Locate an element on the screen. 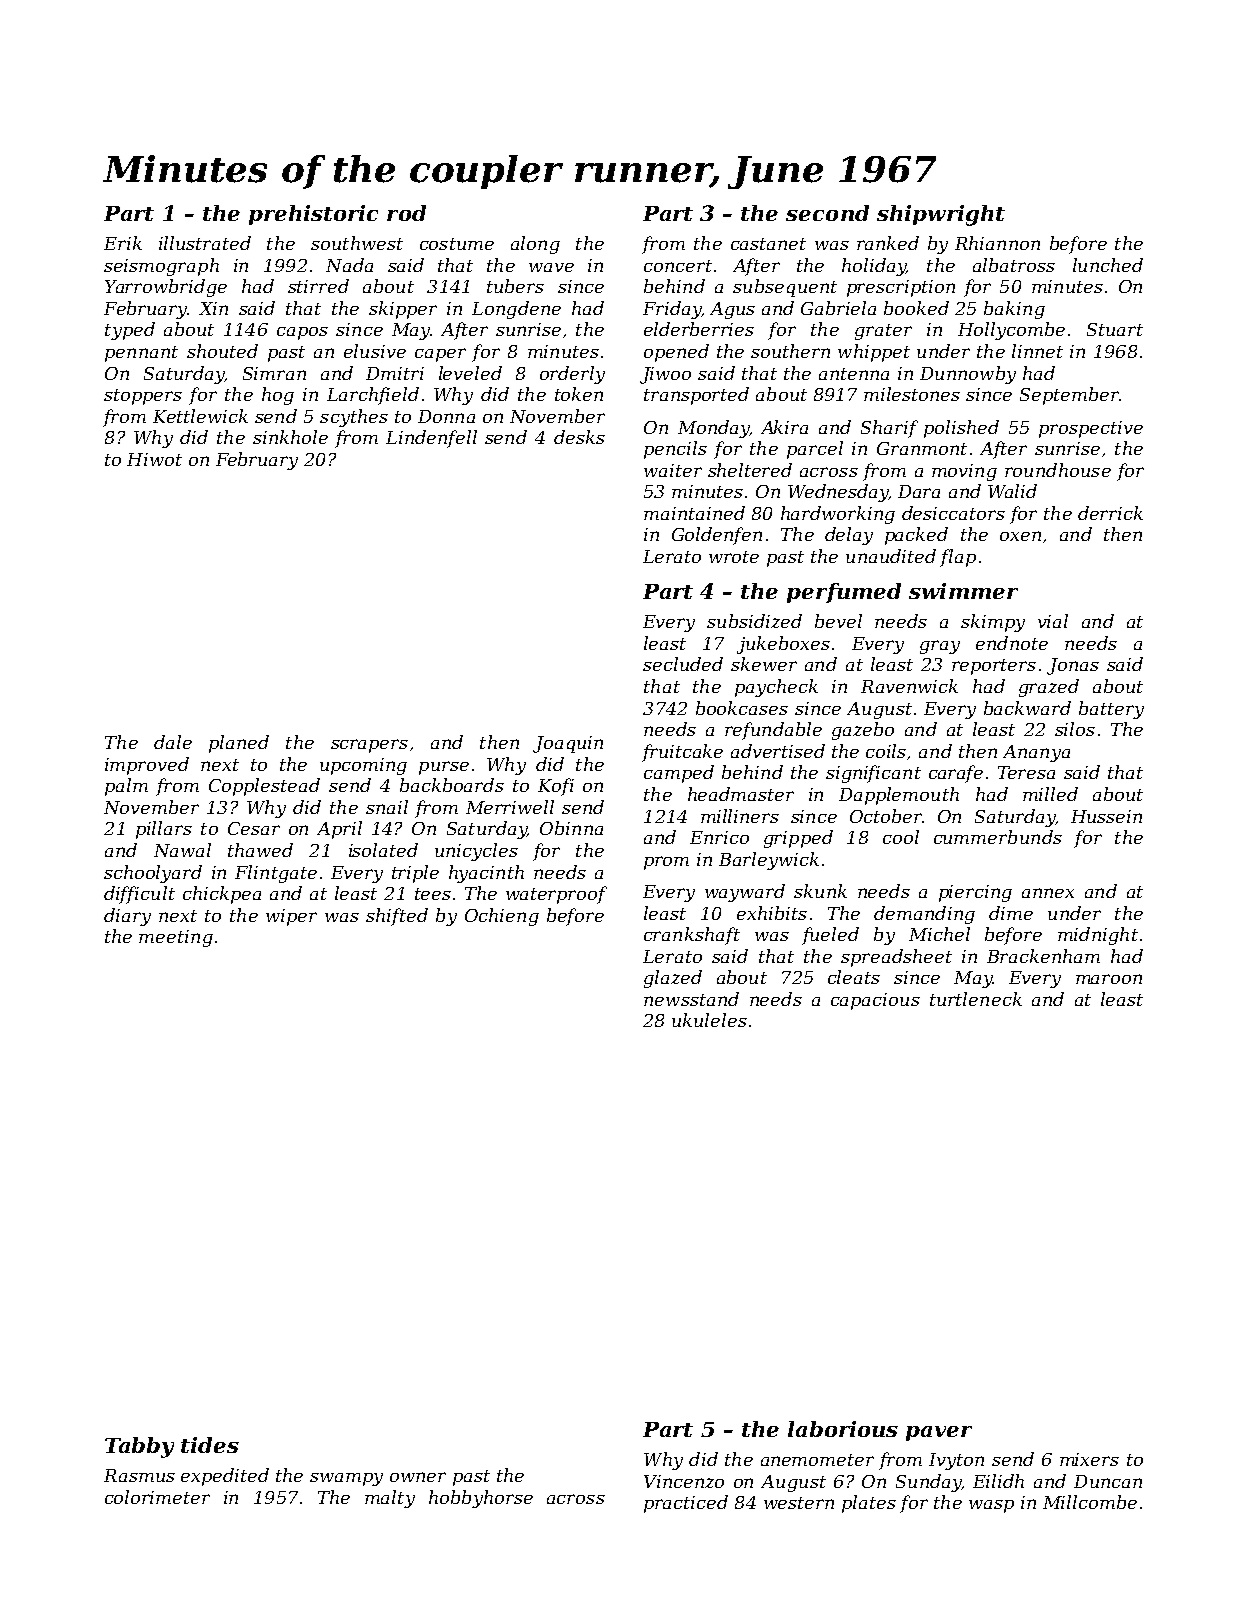 Image resolution: width=1248 pixels, height=1614 pixels. Dunnowby is located at coordinates (968, 375).
